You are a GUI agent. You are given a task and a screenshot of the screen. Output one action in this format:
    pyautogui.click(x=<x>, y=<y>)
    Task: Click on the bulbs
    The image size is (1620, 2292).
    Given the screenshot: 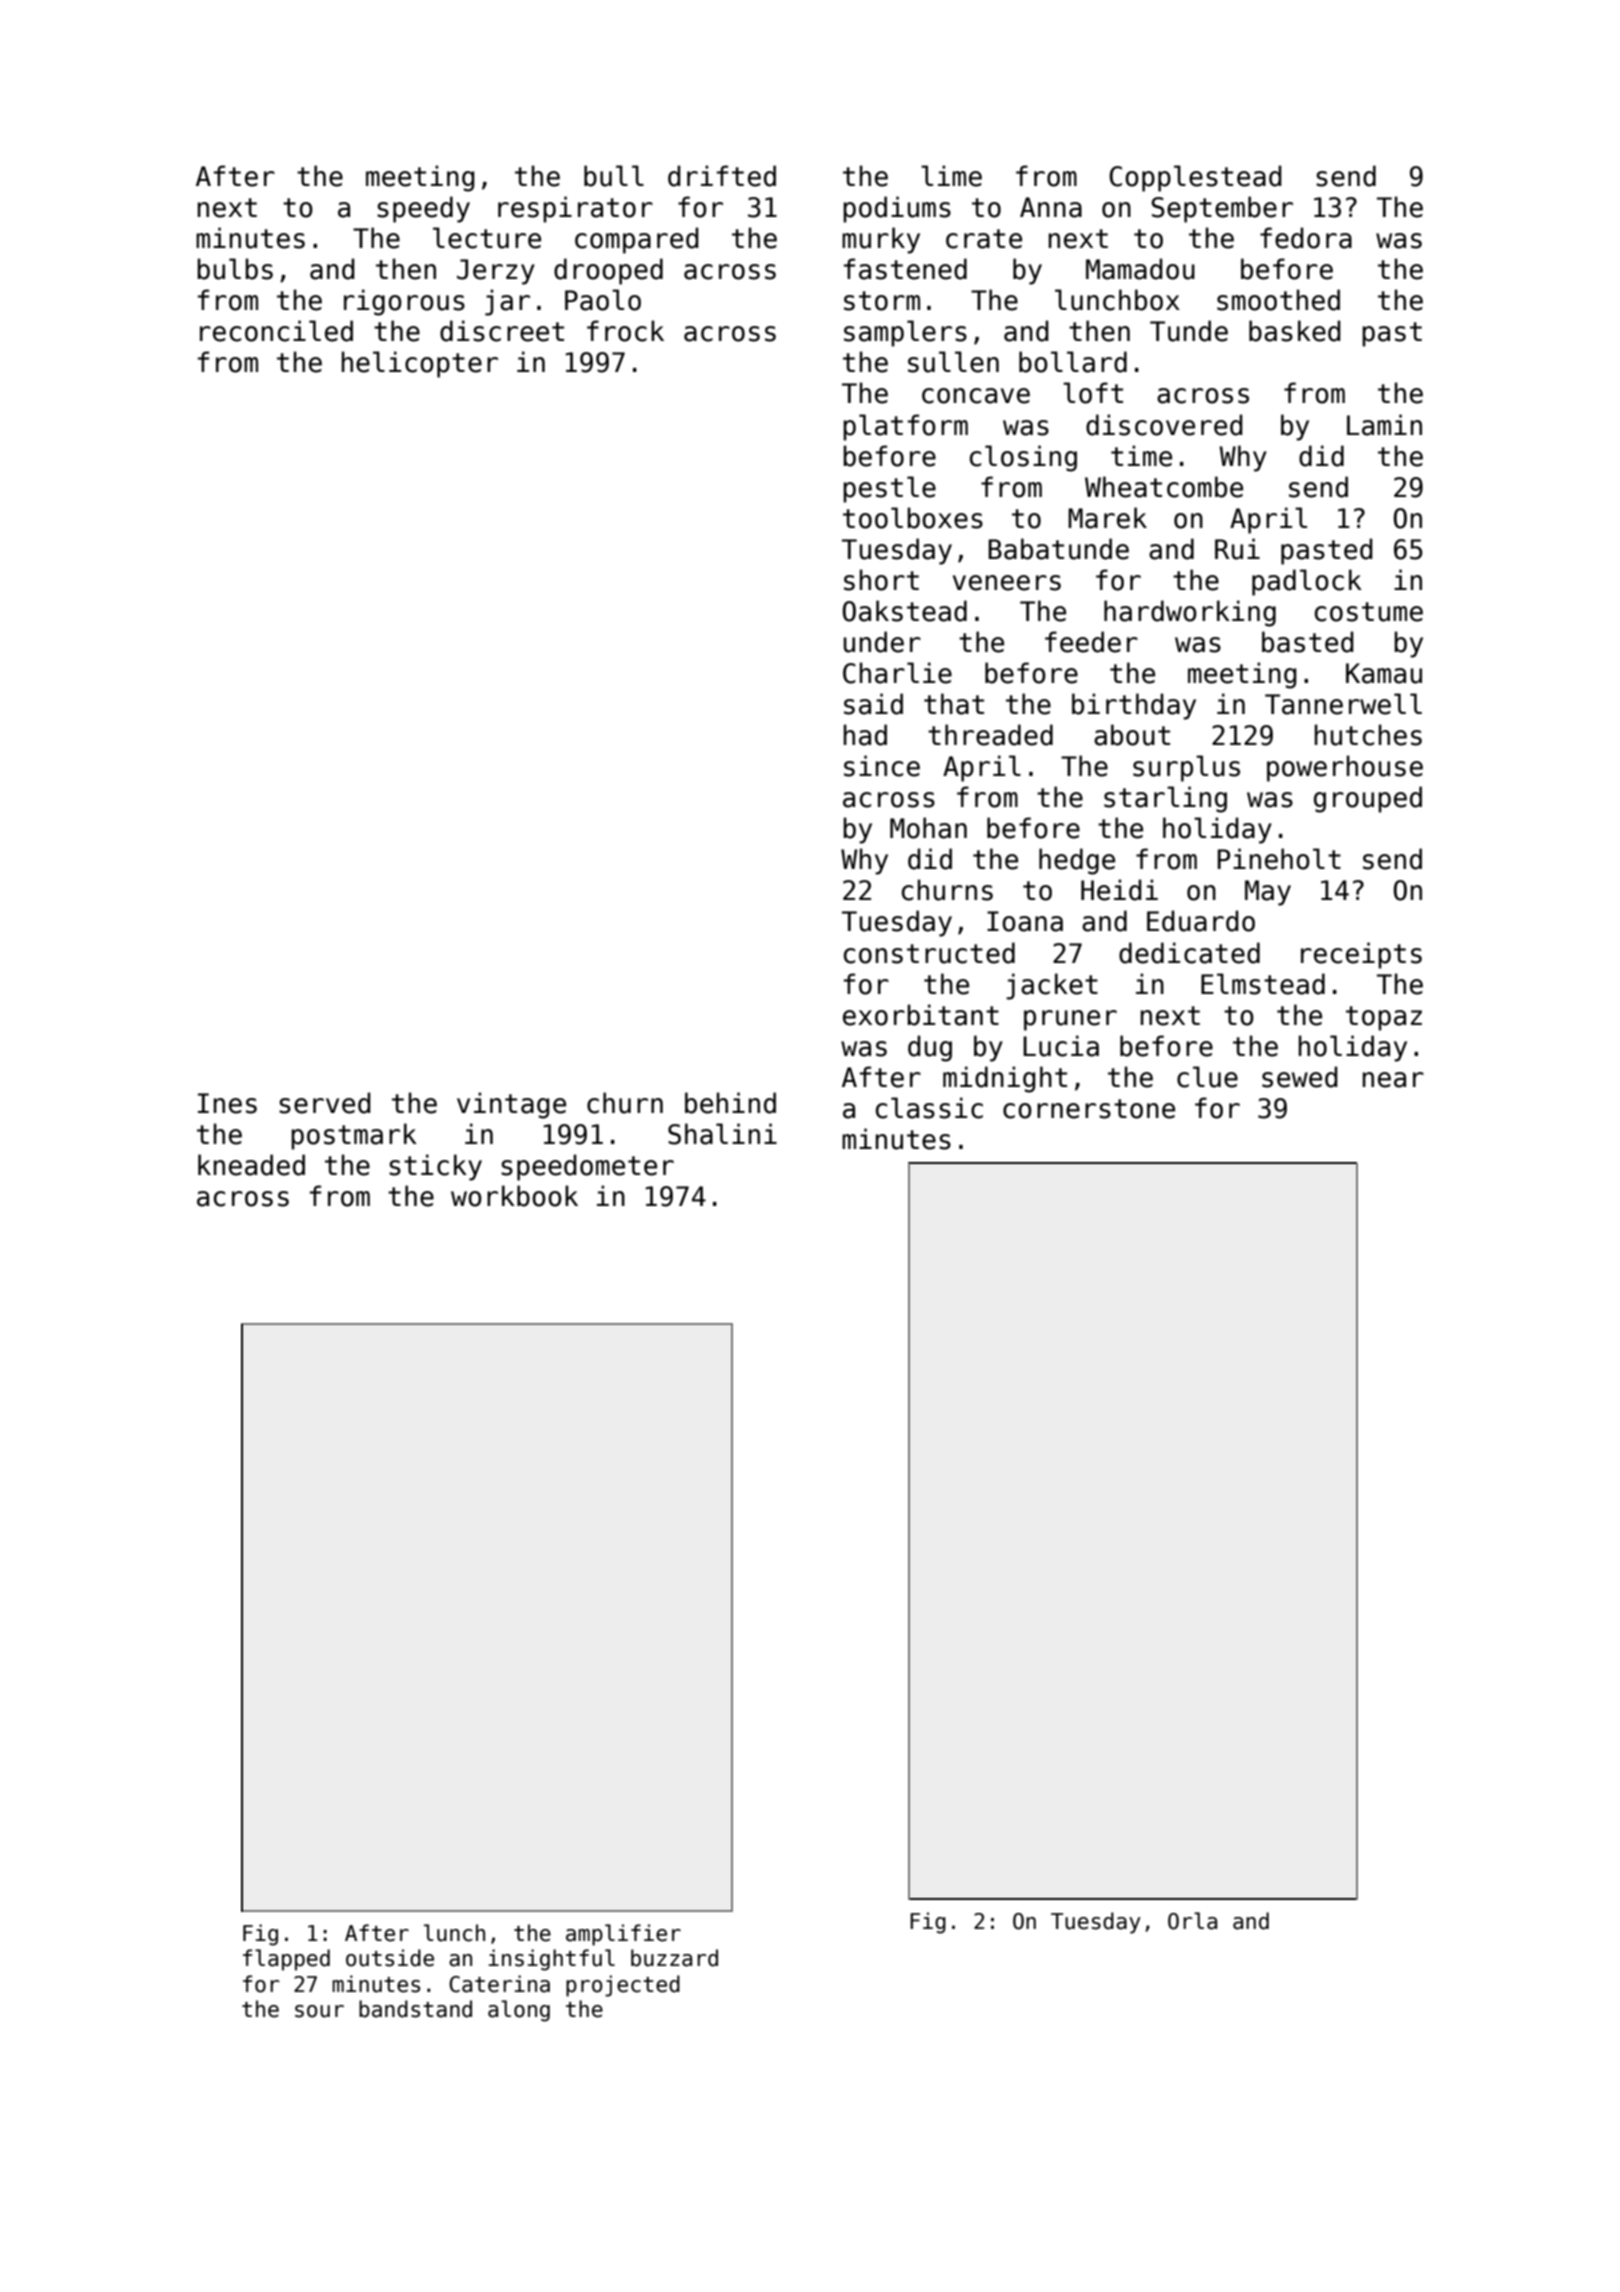 What is the action you would take?
    pyautogui.click(x=235, y=269)
